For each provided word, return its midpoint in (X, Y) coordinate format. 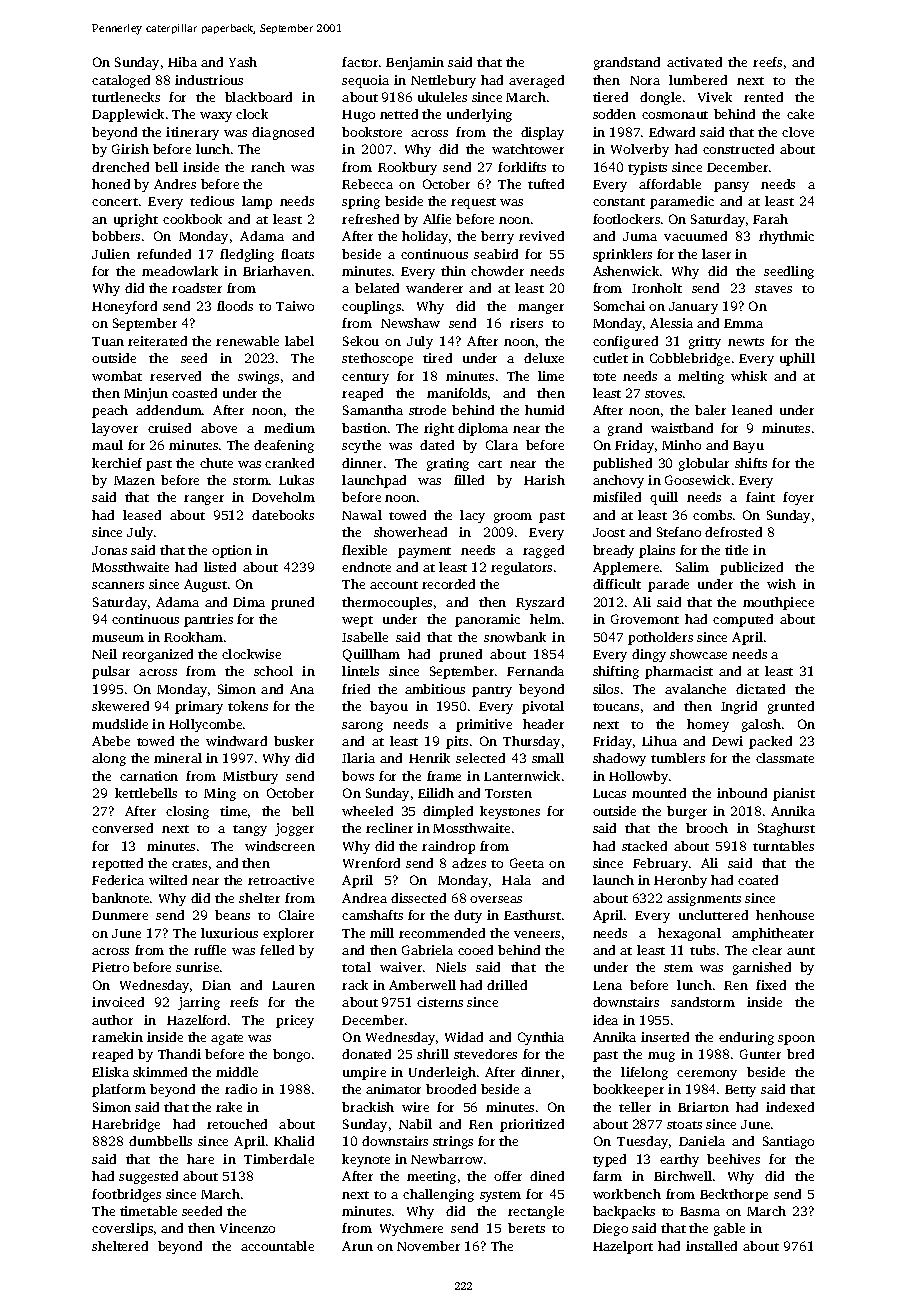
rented (763, 97)
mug (661, 1057)
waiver (401, 967)
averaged (536, 81)
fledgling (247, 255)
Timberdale (279, 1159)
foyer (798, 498)
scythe (361, 446)
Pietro (110, 967)
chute (216, 463)
